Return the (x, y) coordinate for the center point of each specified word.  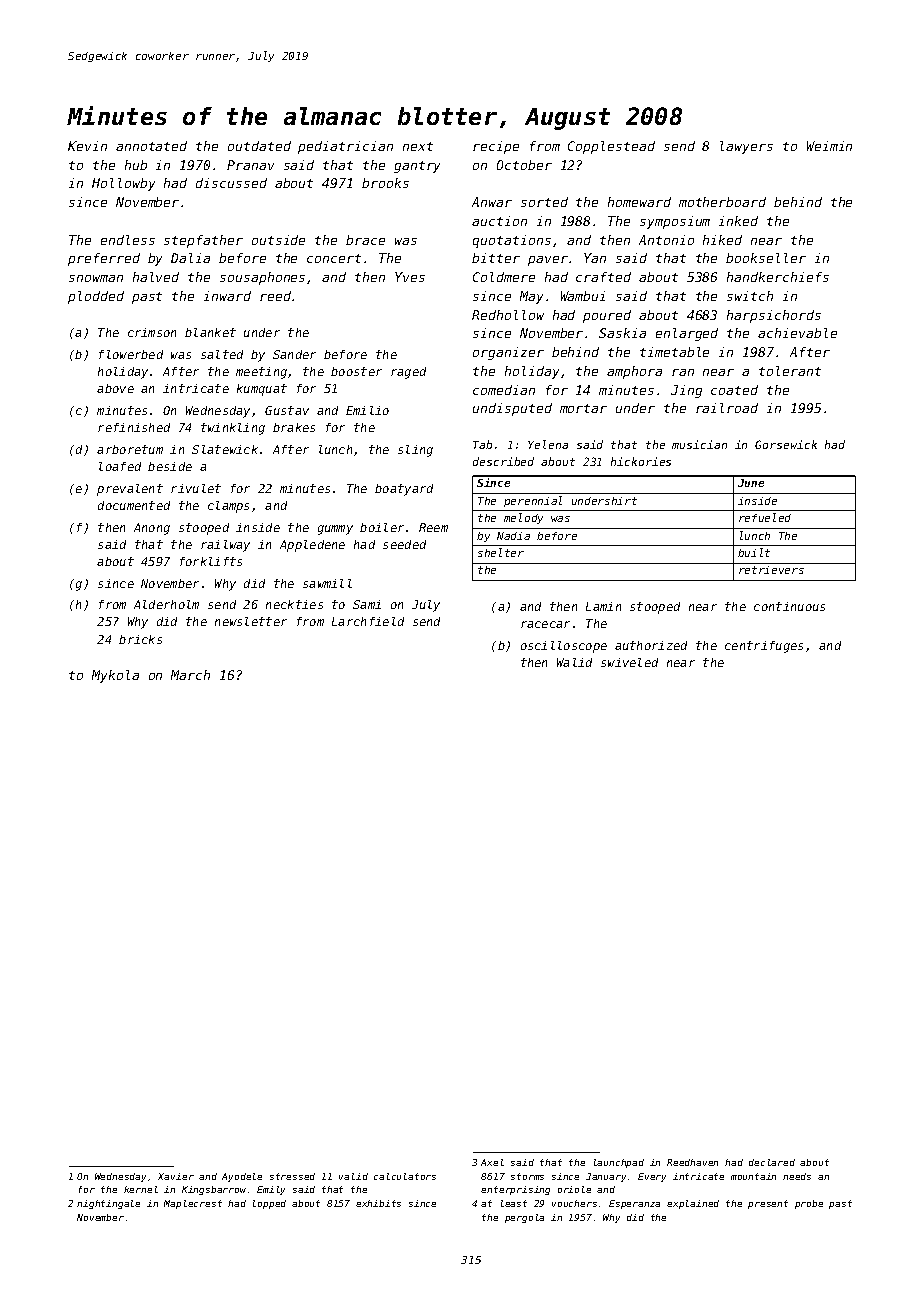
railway (225, 546)
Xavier (176, 1176)
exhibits (378, 1203)
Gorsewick (786, 444)
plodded (96, 297)
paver (548, 261)
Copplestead (611, 147)
